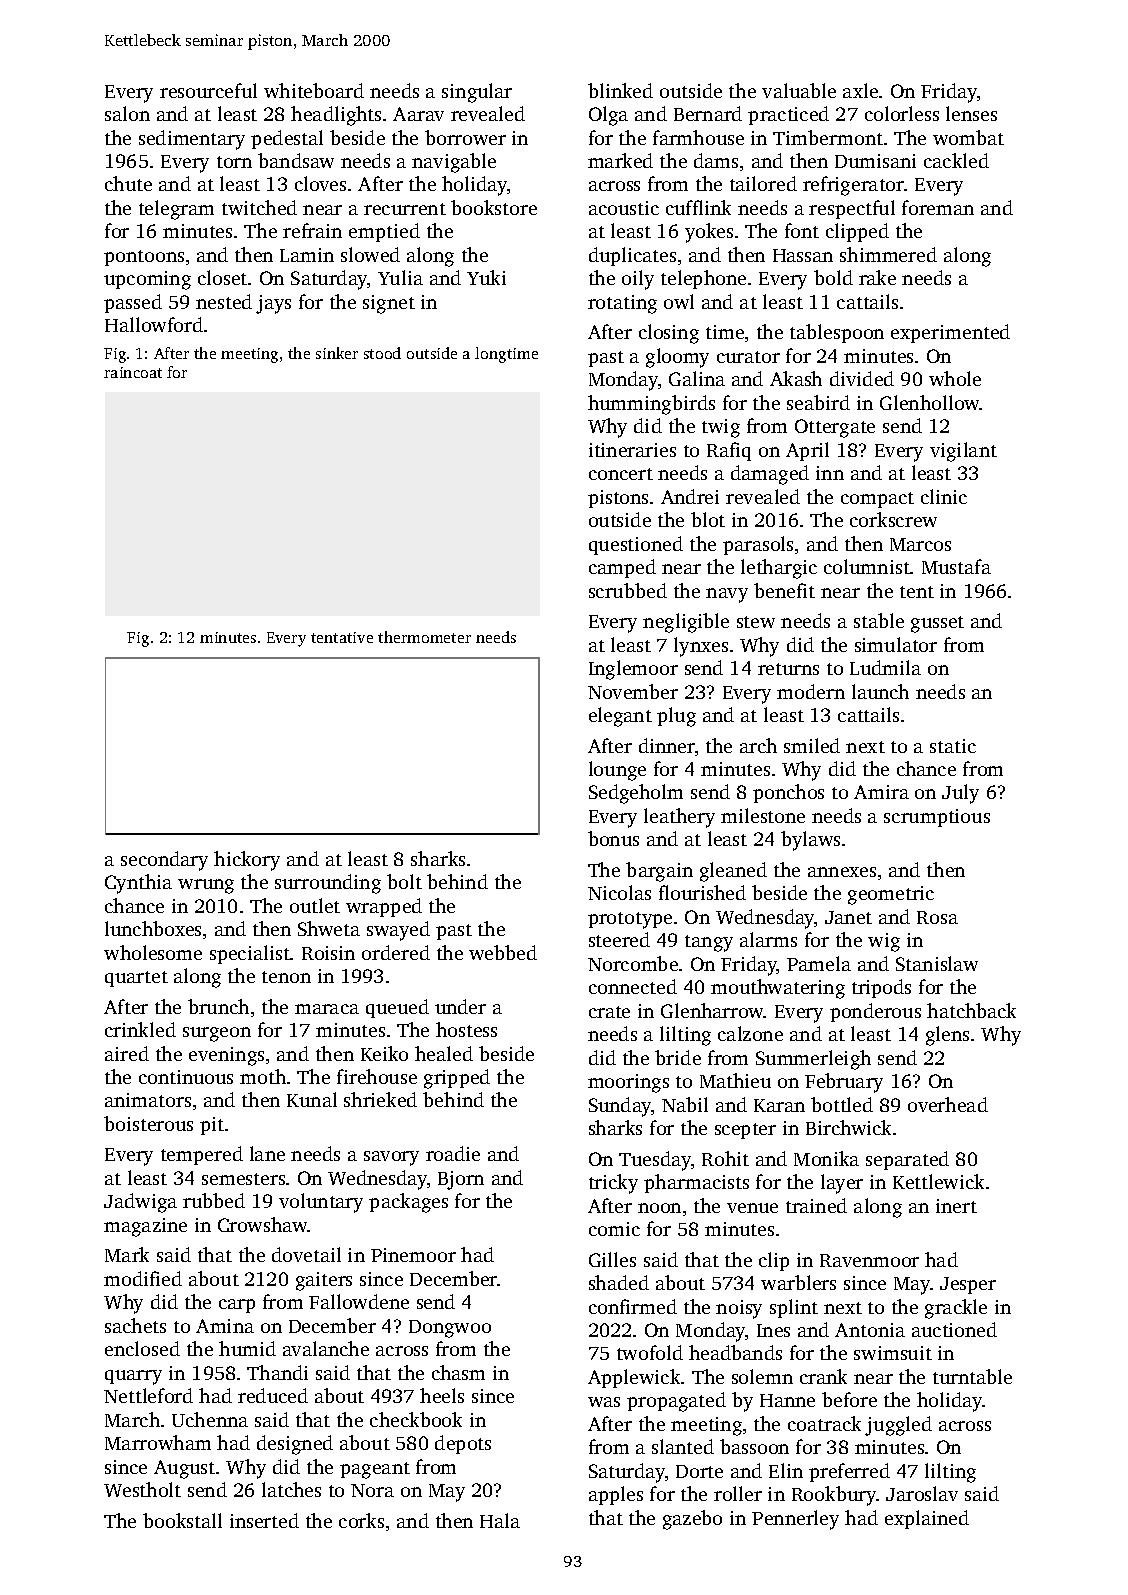  What do you see at coordinates (608, 116) in the screenshot?
I see `Olga` at bounding box center [608, 116].
